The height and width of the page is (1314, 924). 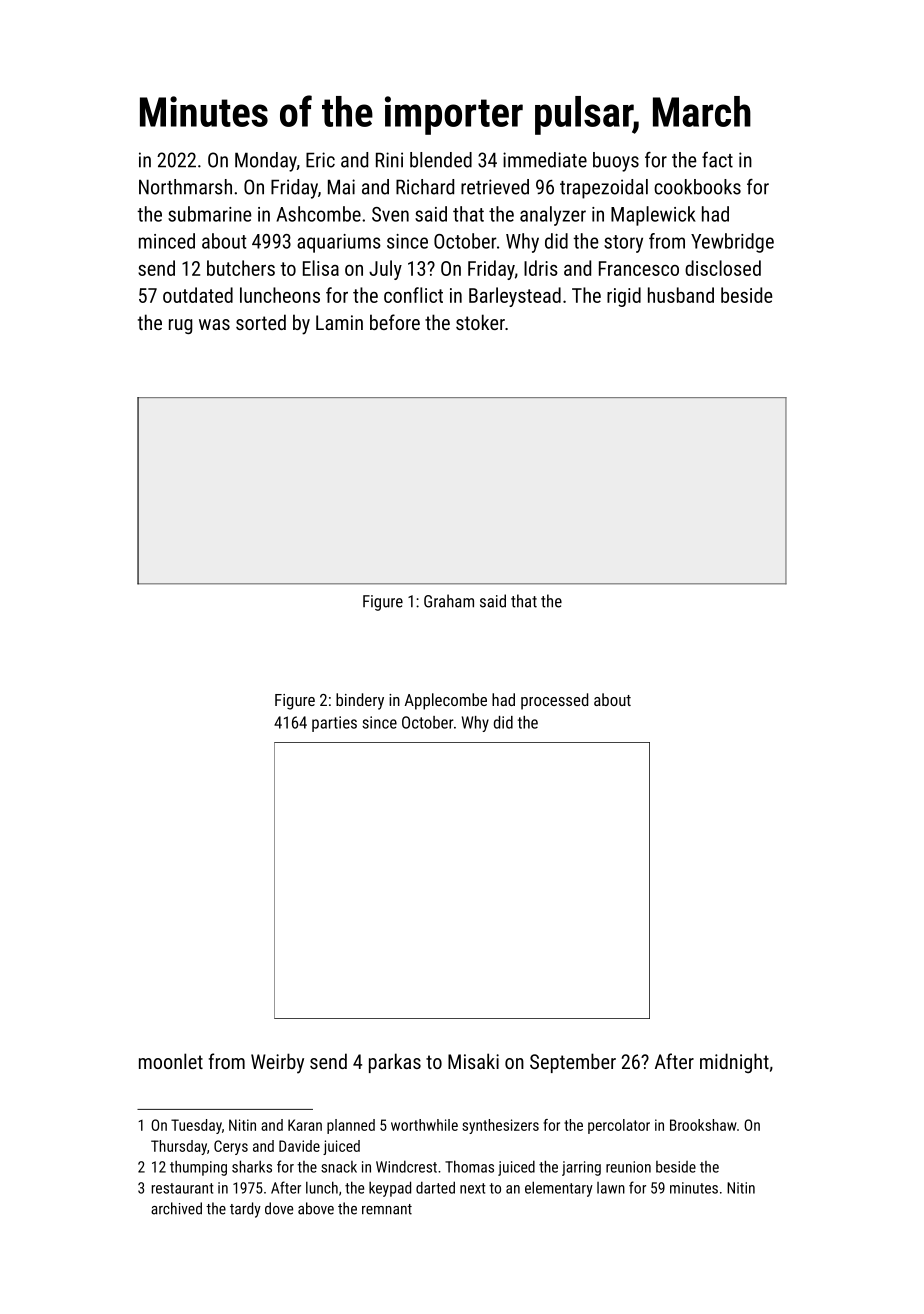 What do you see at coordinates (554, 701) in the page?
I see `processed` at bounding box center [554, 701].
